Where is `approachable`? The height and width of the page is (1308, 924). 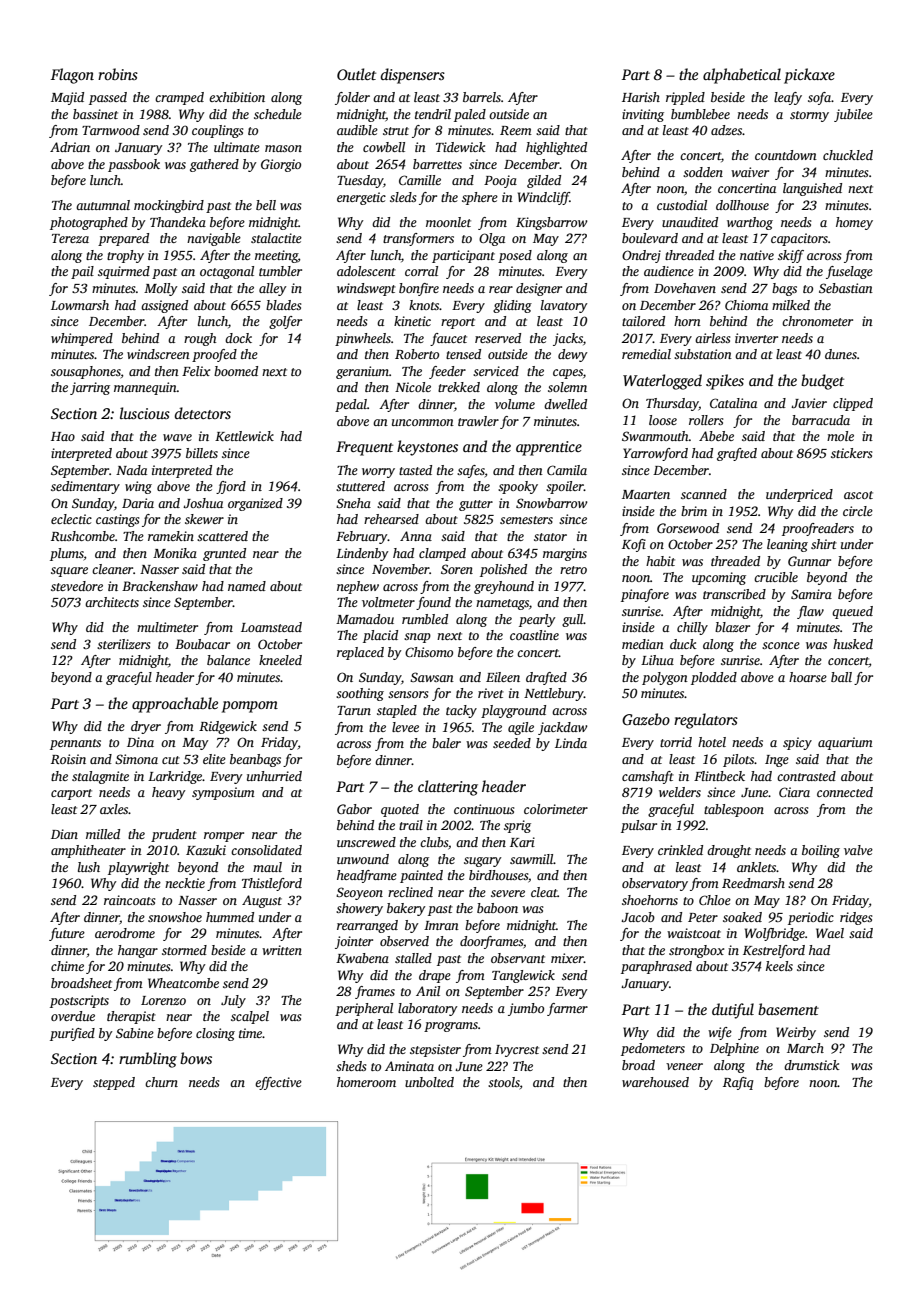 approachable is located at coordinates (175, 705).
